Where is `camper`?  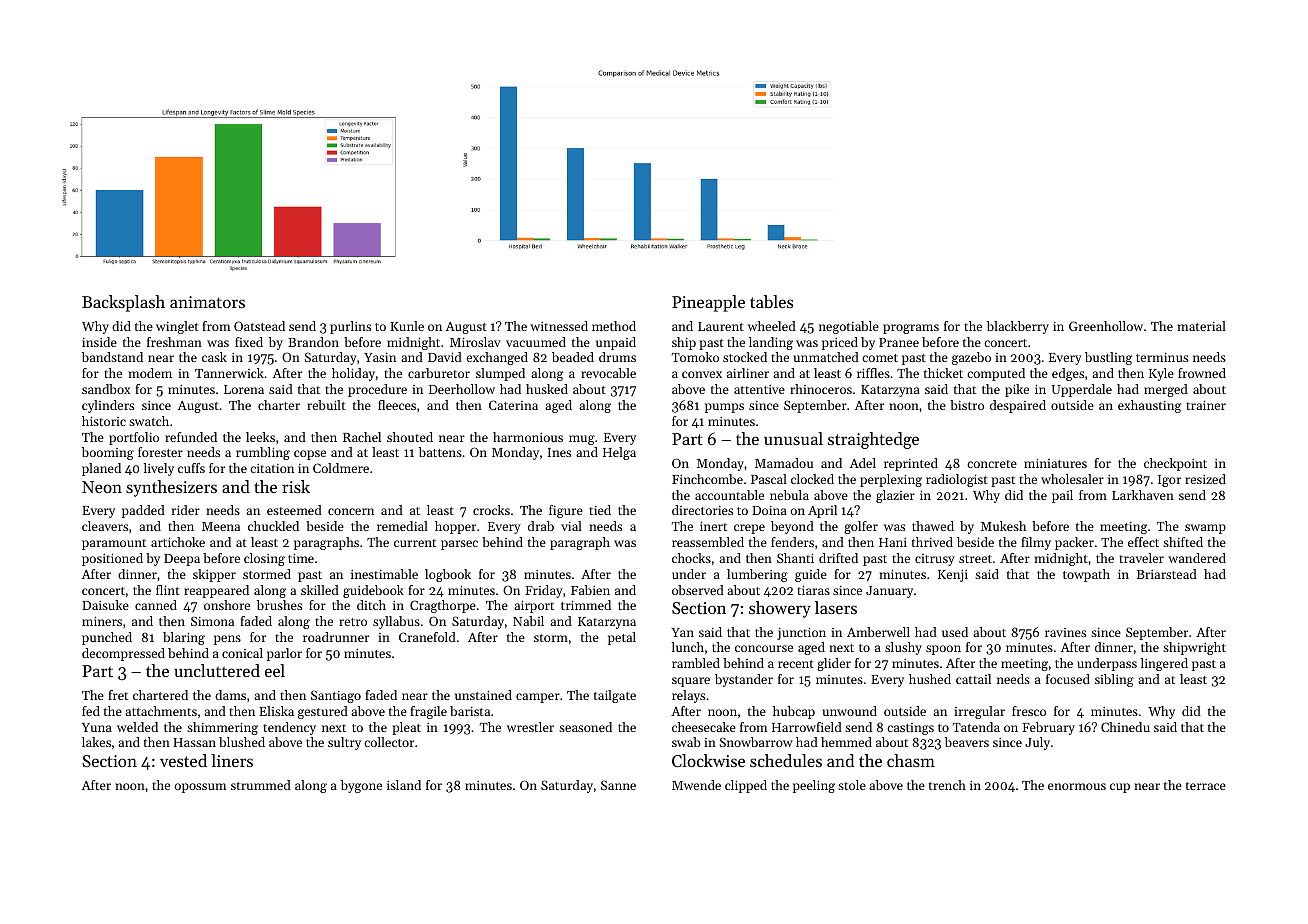
camper is located at coordinates (538, 698).
